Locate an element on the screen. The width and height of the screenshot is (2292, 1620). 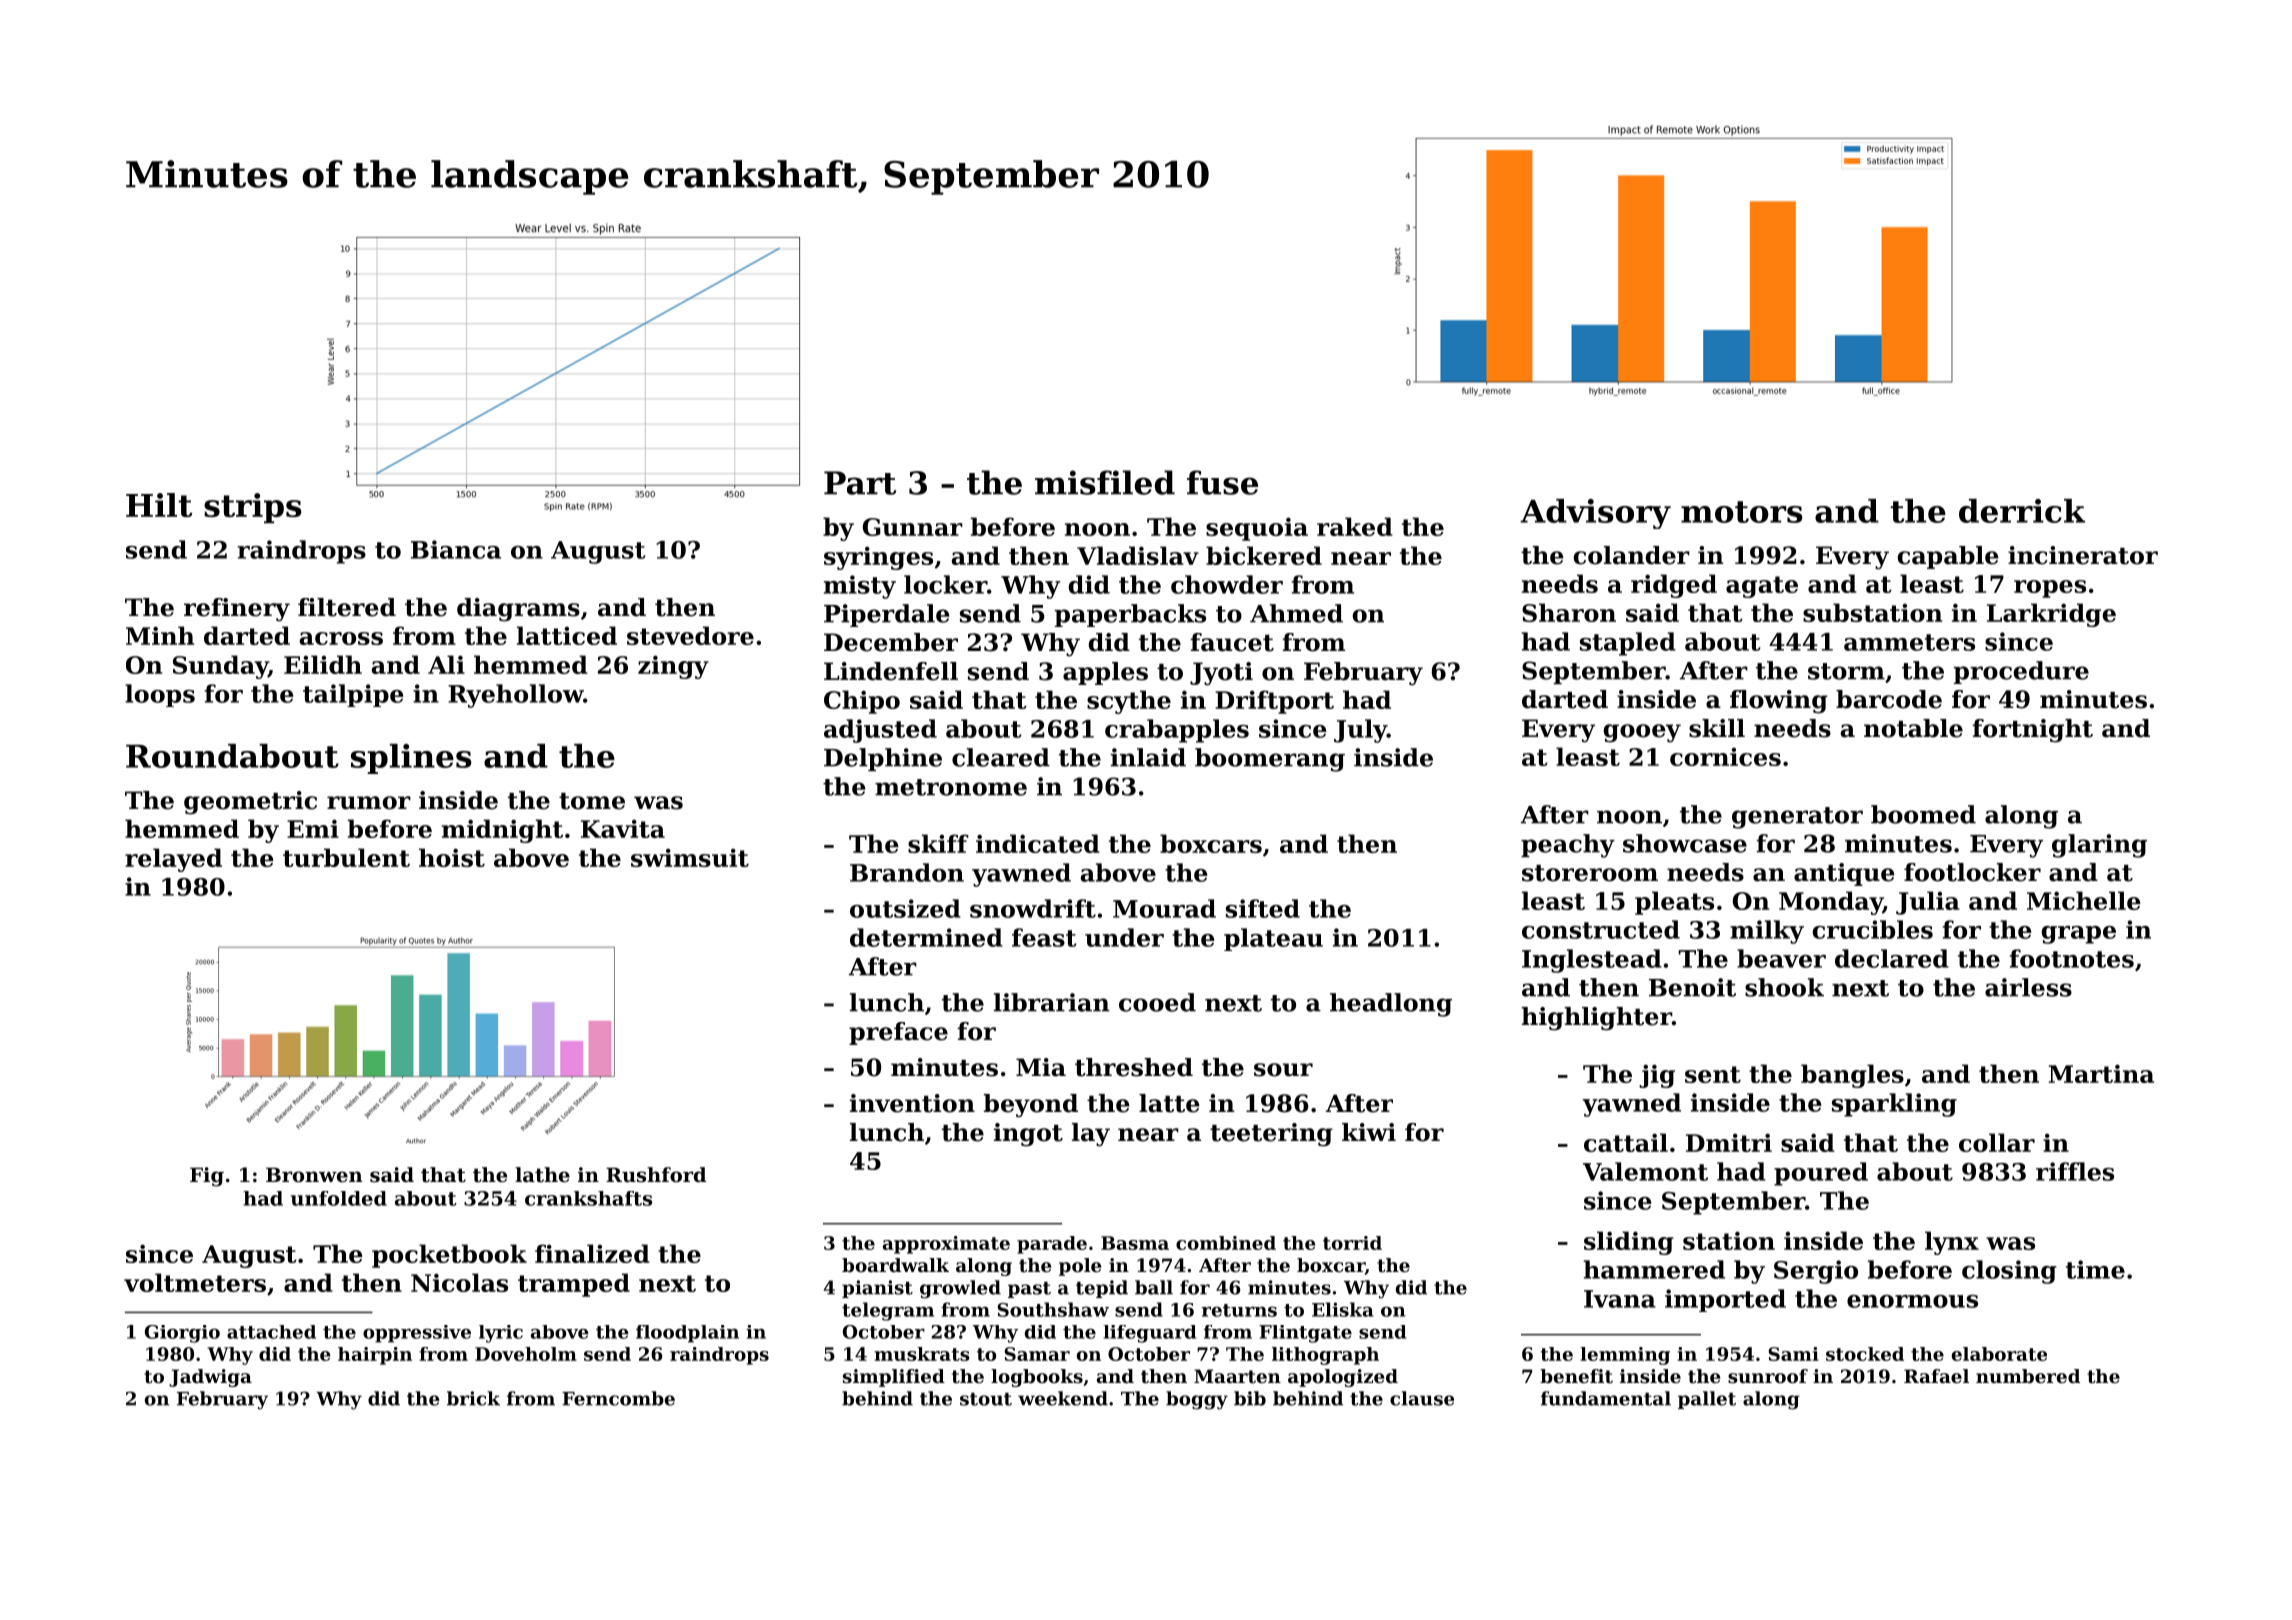
misty is located at coordinates (860, 587).
